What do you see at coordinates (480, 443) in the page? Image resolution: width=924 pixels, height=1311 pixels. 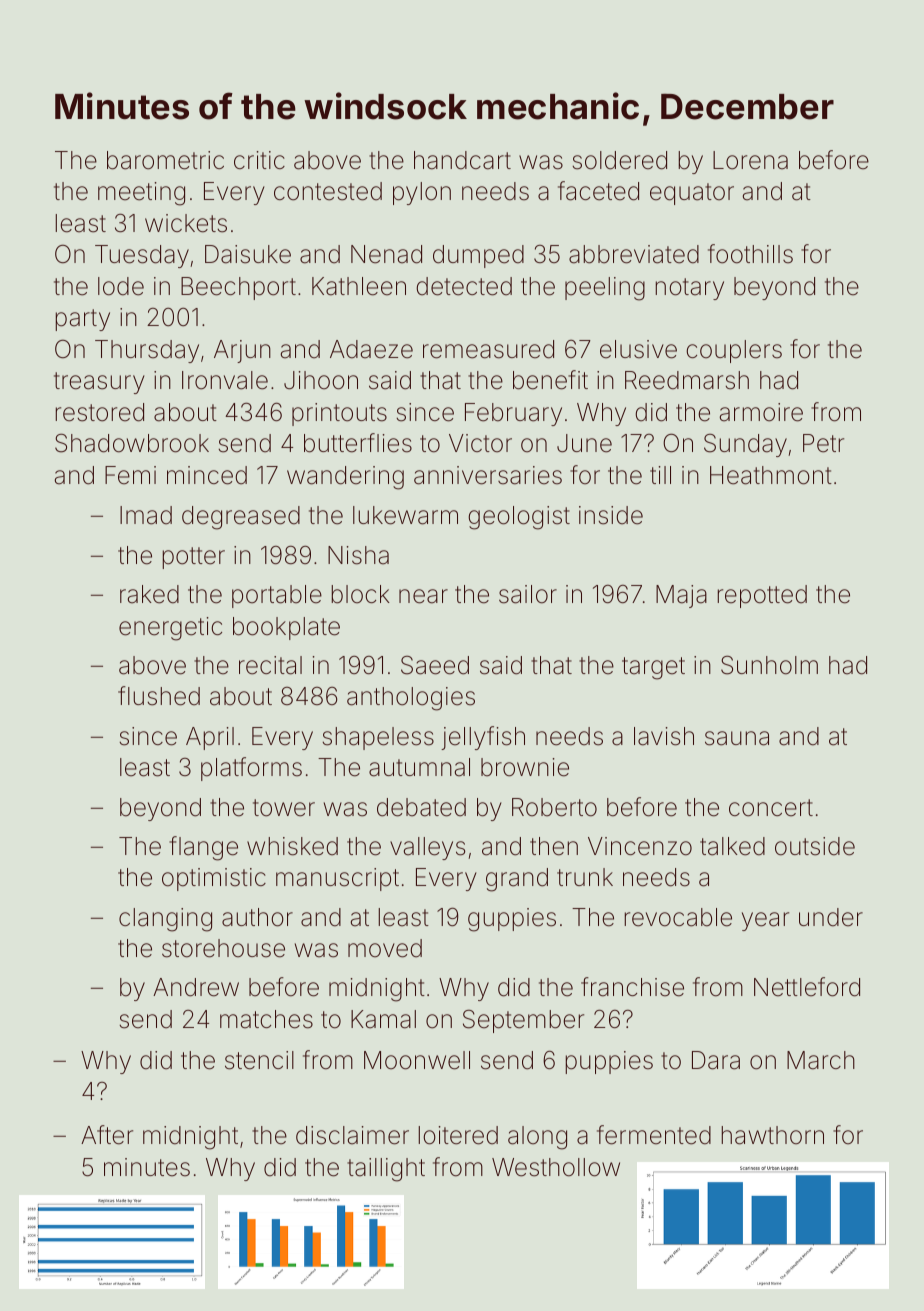 I see `Victor` at bounding box center [480, 443].
